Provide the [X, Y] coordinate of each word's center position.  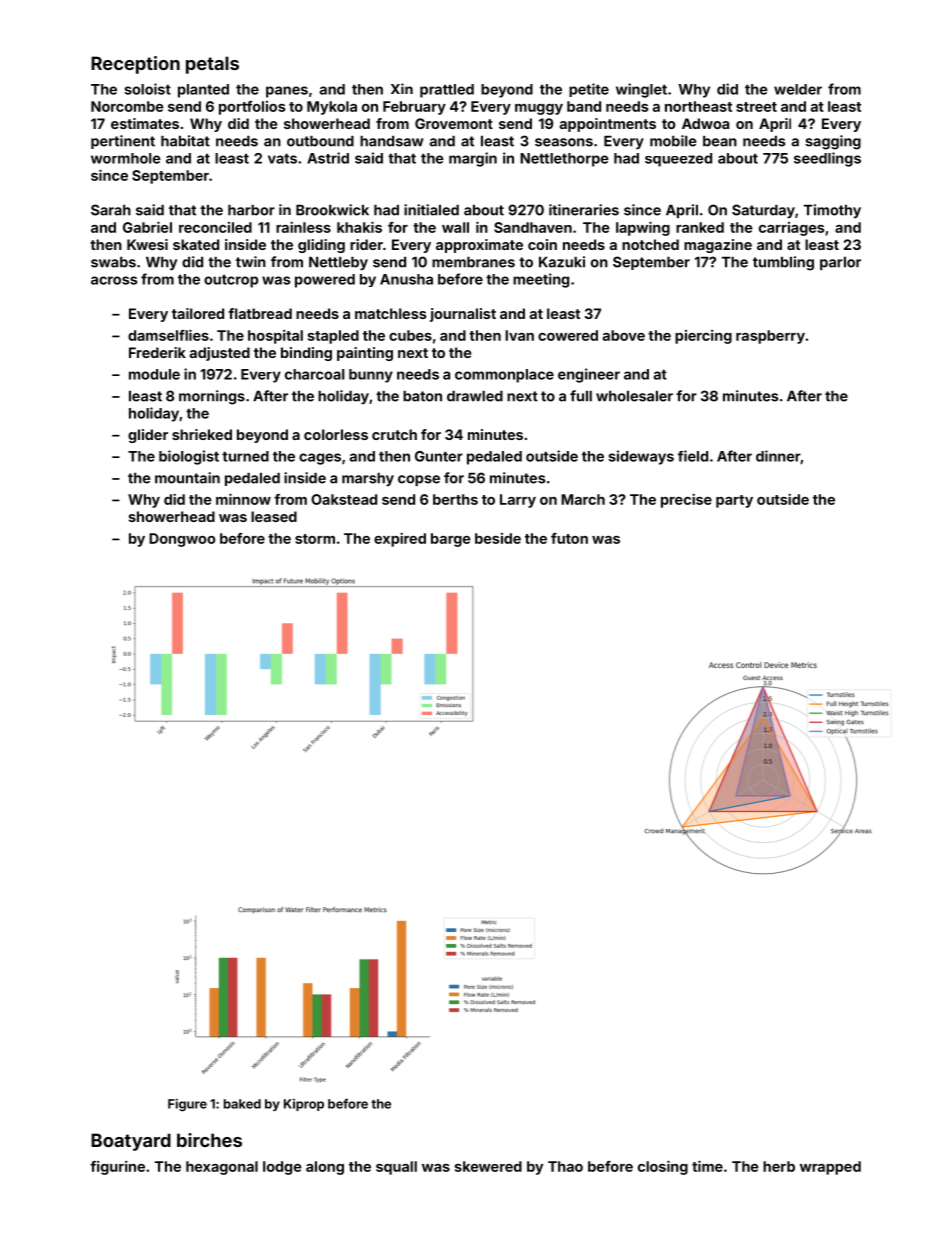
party [734, 501]
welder [798, 89]
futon [569, 538]
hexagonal [222, 1168]
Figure [187, 1105]
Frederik [157, 352]
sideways [641, 457]
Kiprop [304, 1105]
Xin [402, 88]
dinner [778, 457]
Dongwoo [182, 540]
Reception [135, 65]
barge [451, 540]
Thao [565, 1166]
